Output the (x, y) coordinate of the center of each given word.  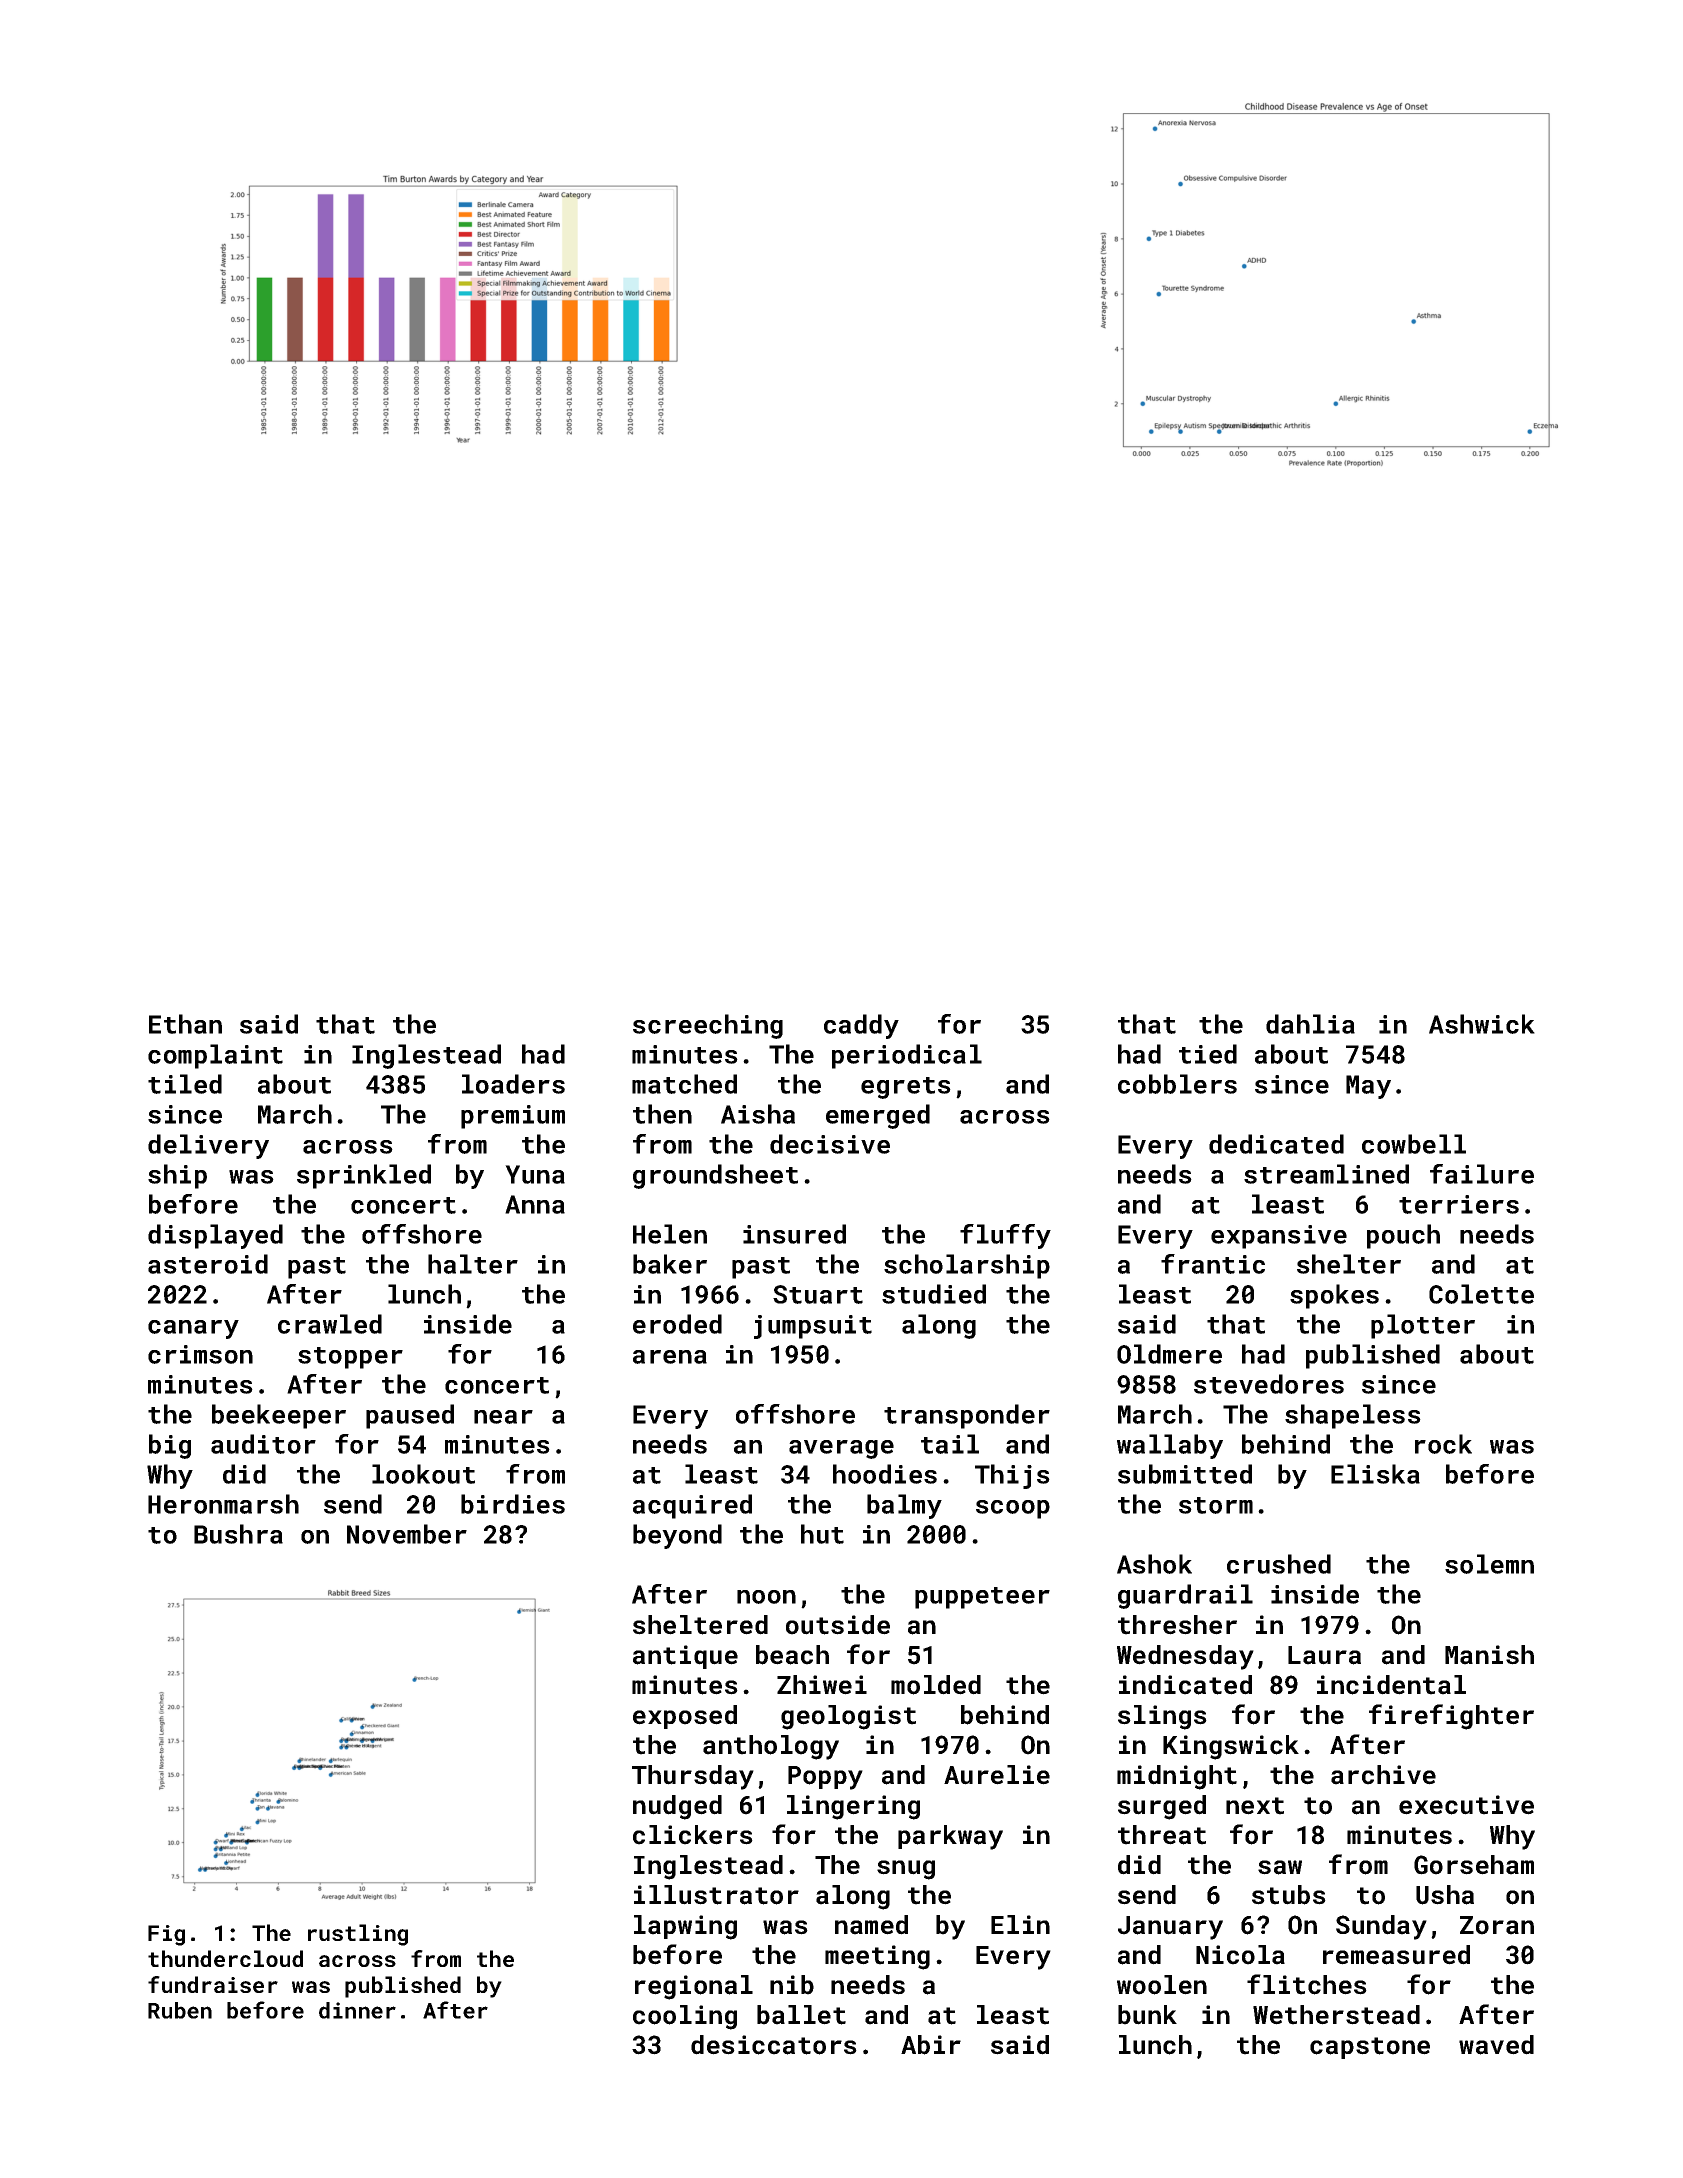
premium (513, 1117)
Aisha (758, 1114)
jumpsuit (813, 1327)
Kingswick (1231, 1747)
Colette (1481, 1294)
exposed (685, 1717)
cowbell (1414, 1144)
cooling (685, 2017)
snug (906, 1870)
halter (473, 1264)
